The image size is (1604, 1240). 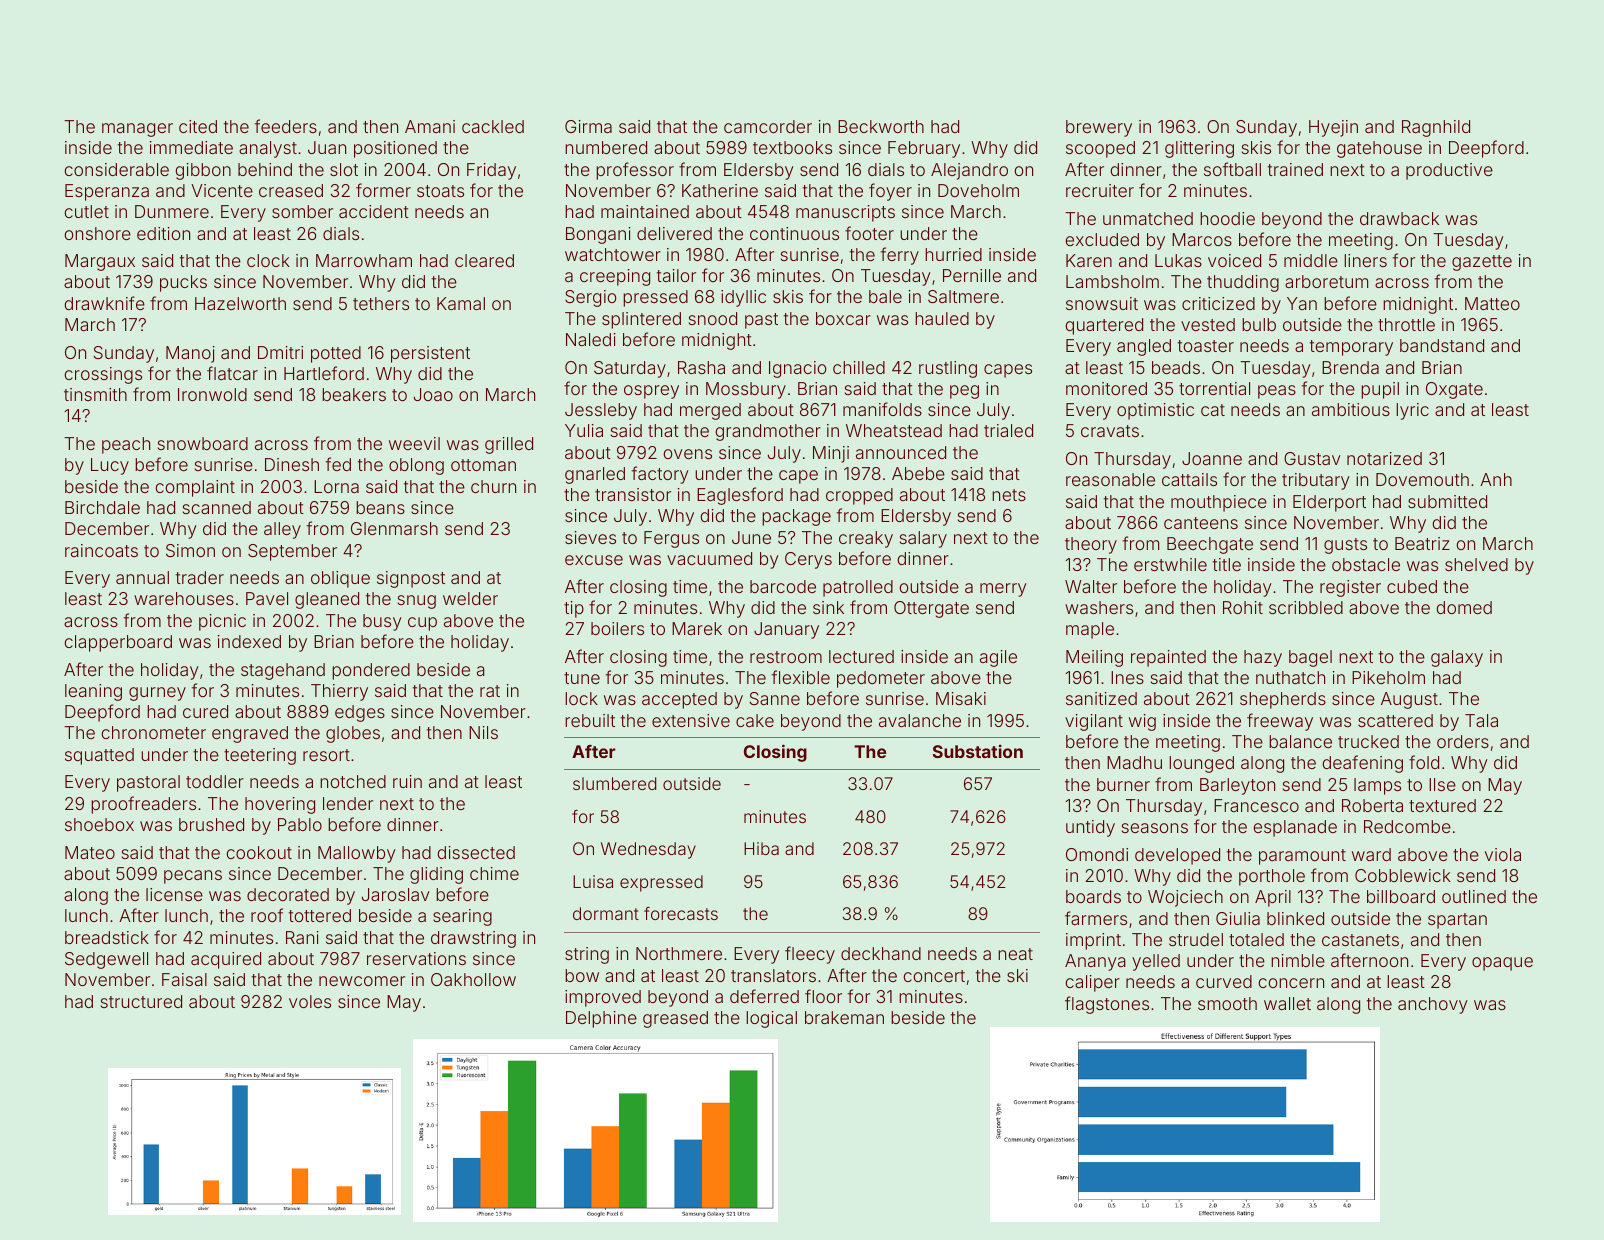 What do you see at coordinates (1326, 281) in the image?
I see `arboretum` at bounding box center [1326, 281].
